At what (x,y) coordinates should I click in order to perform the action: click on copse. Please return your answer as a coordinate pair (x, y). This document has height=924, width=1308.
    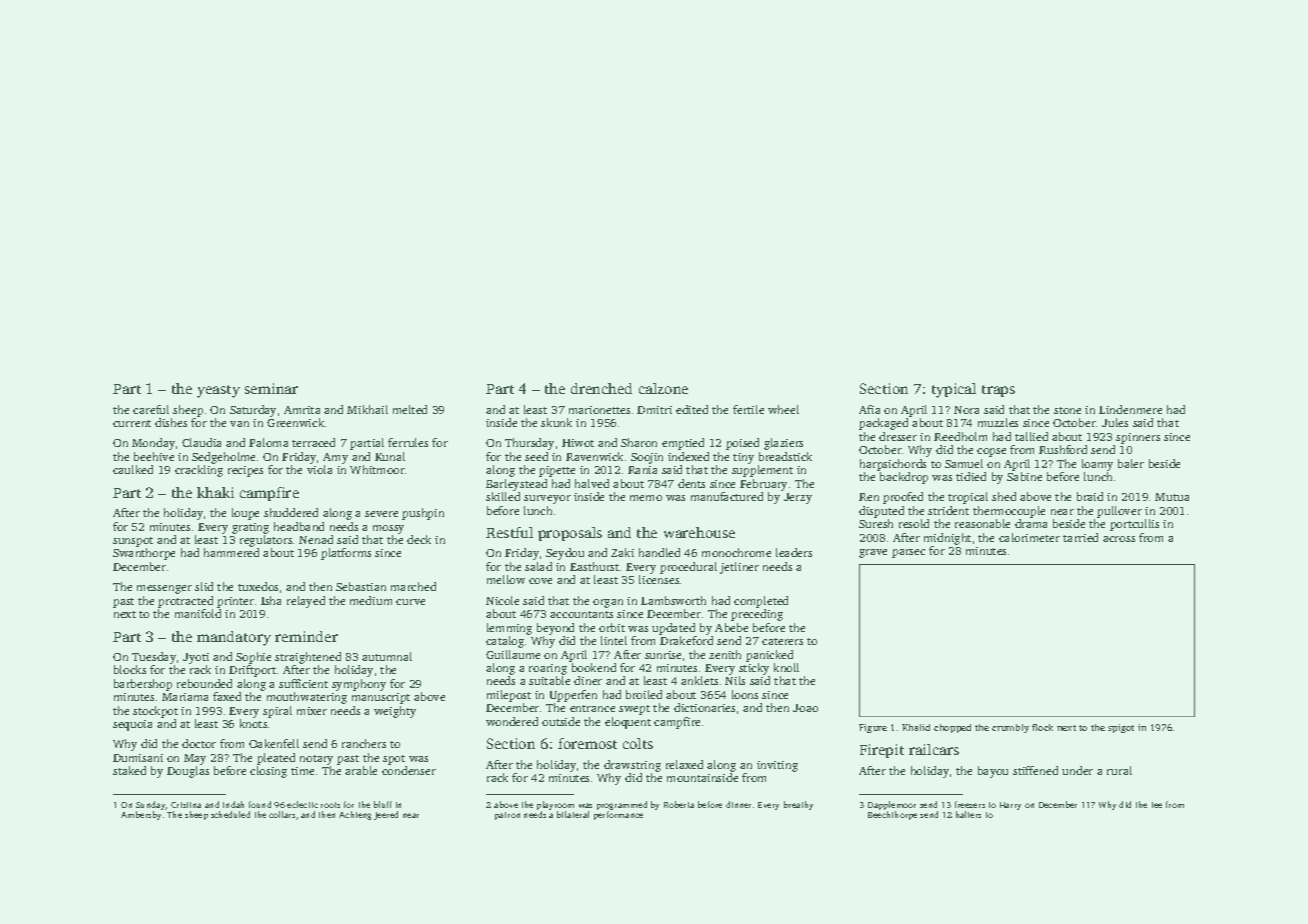
    Looking at the image, I should click on (991, 452).
